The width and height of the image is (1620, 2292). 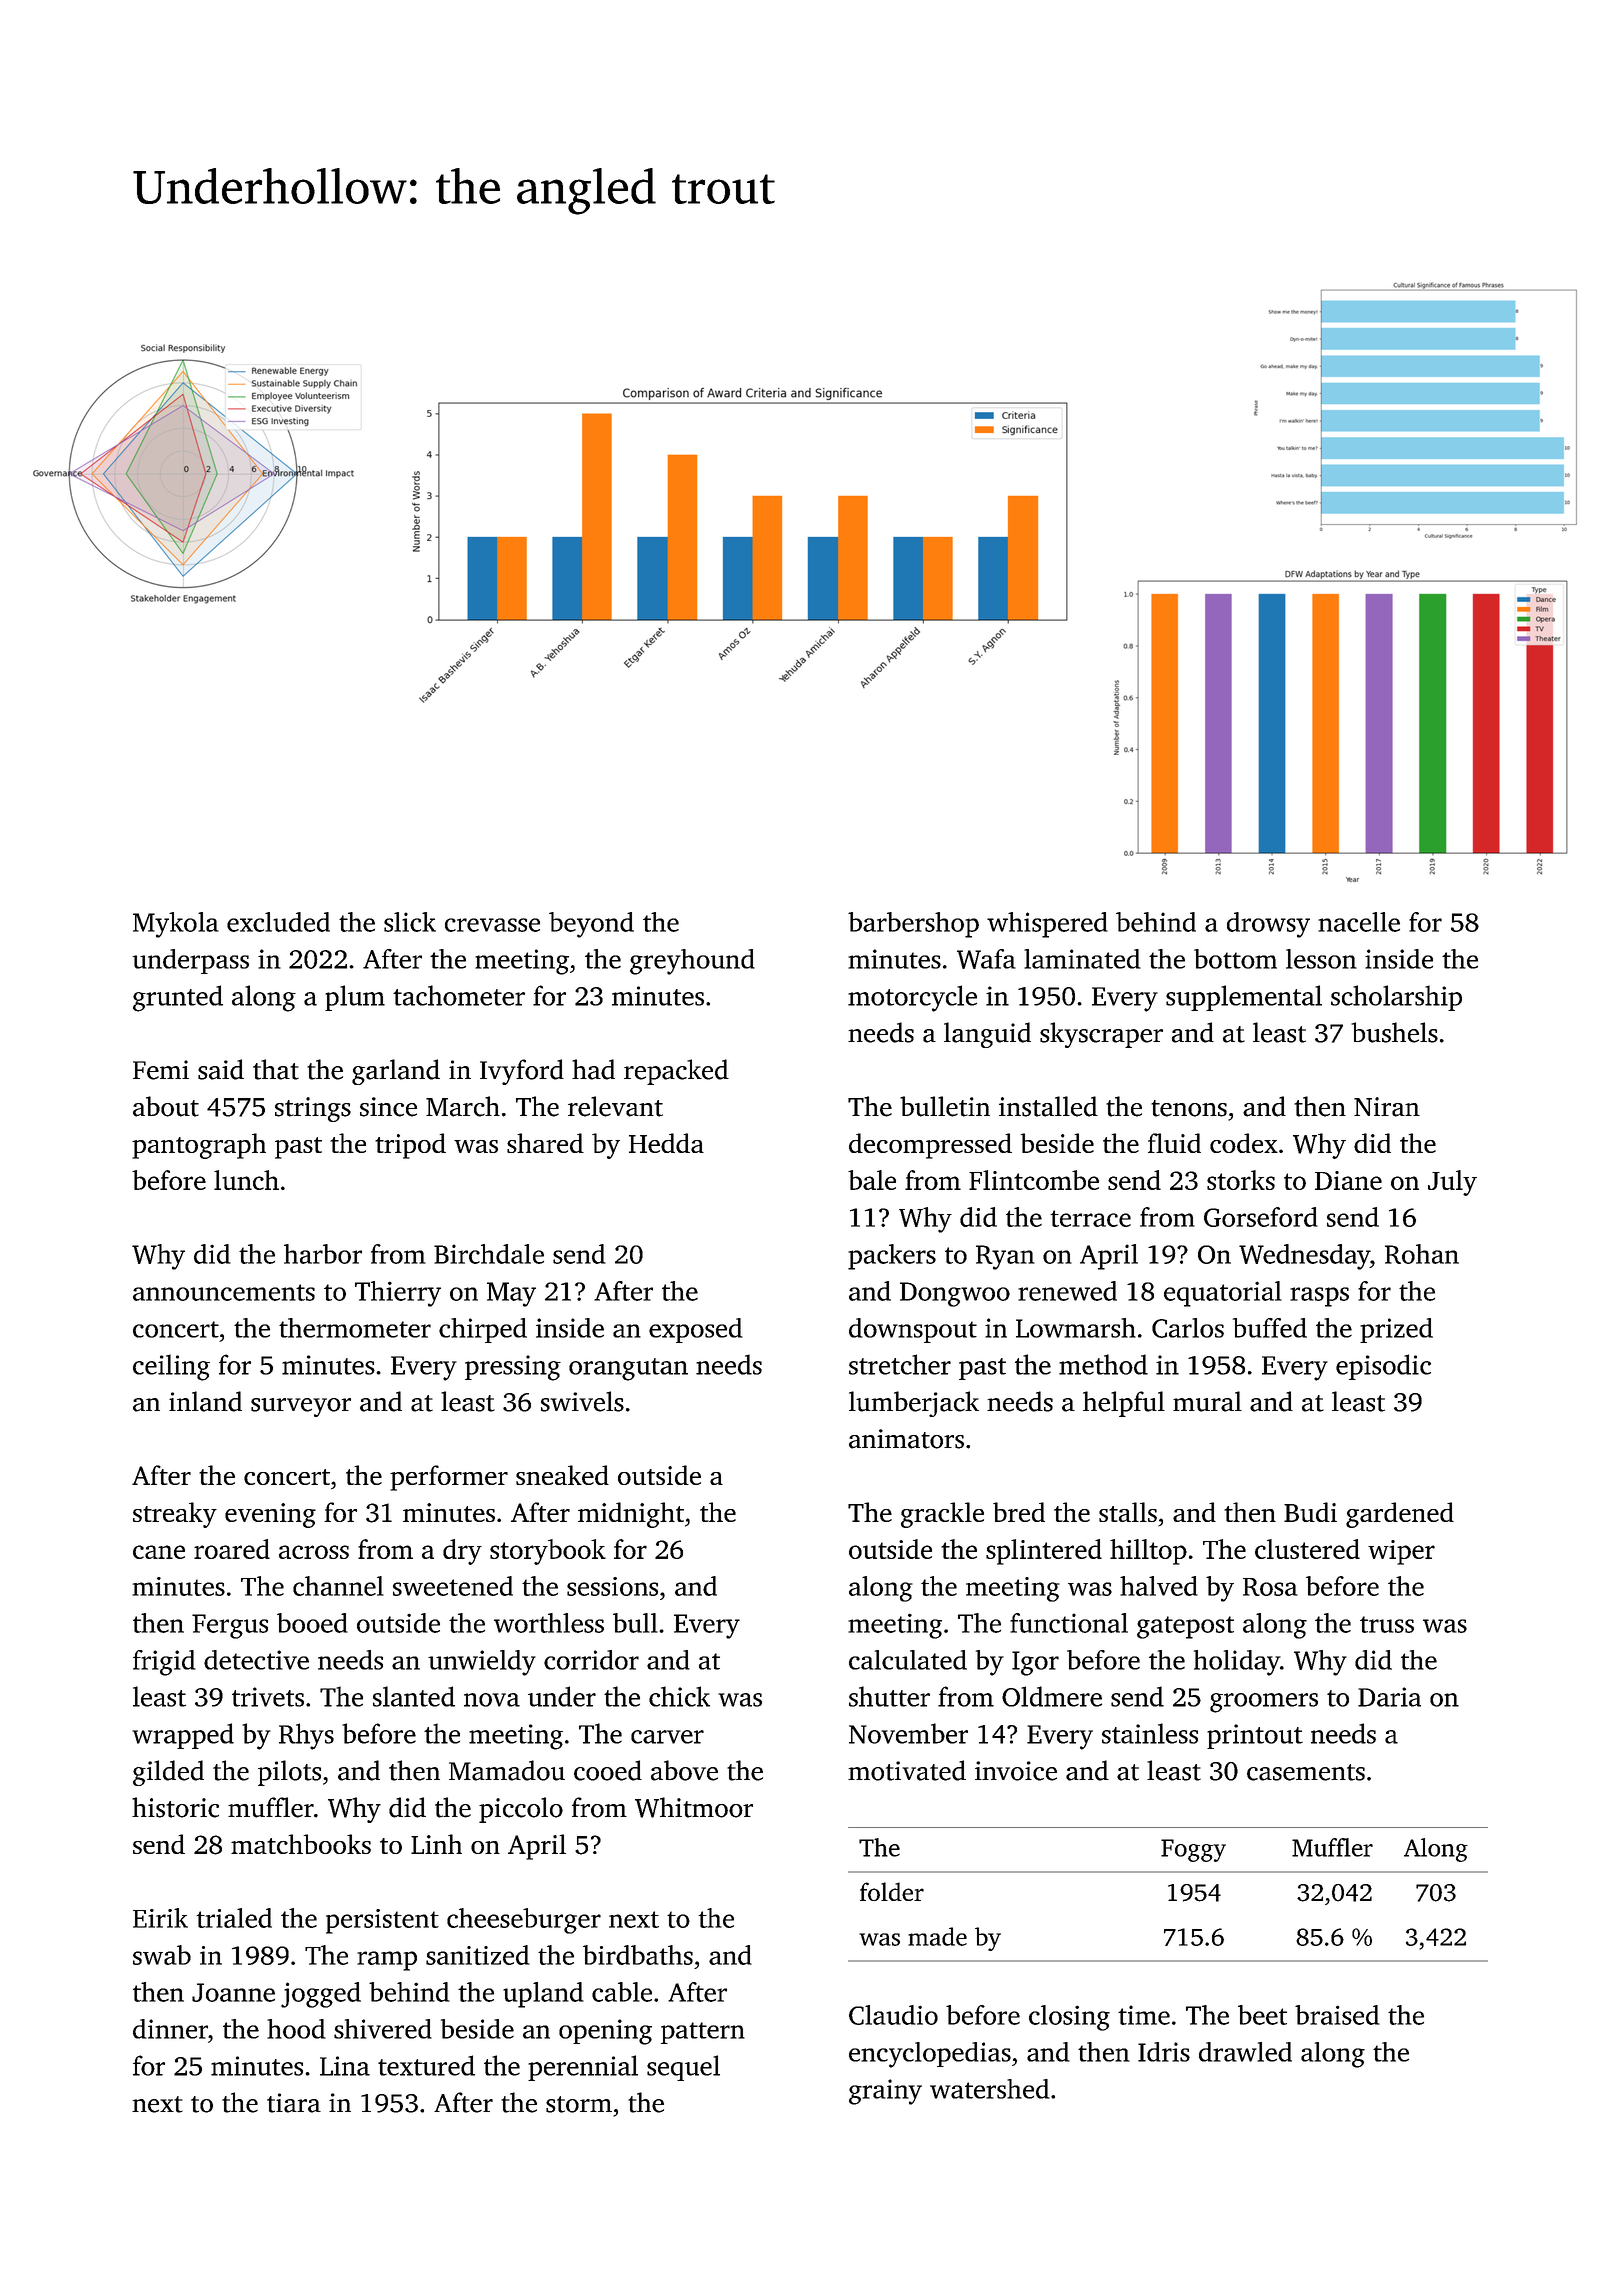 I want to click on shutter, so click(x=889, y=1696).
